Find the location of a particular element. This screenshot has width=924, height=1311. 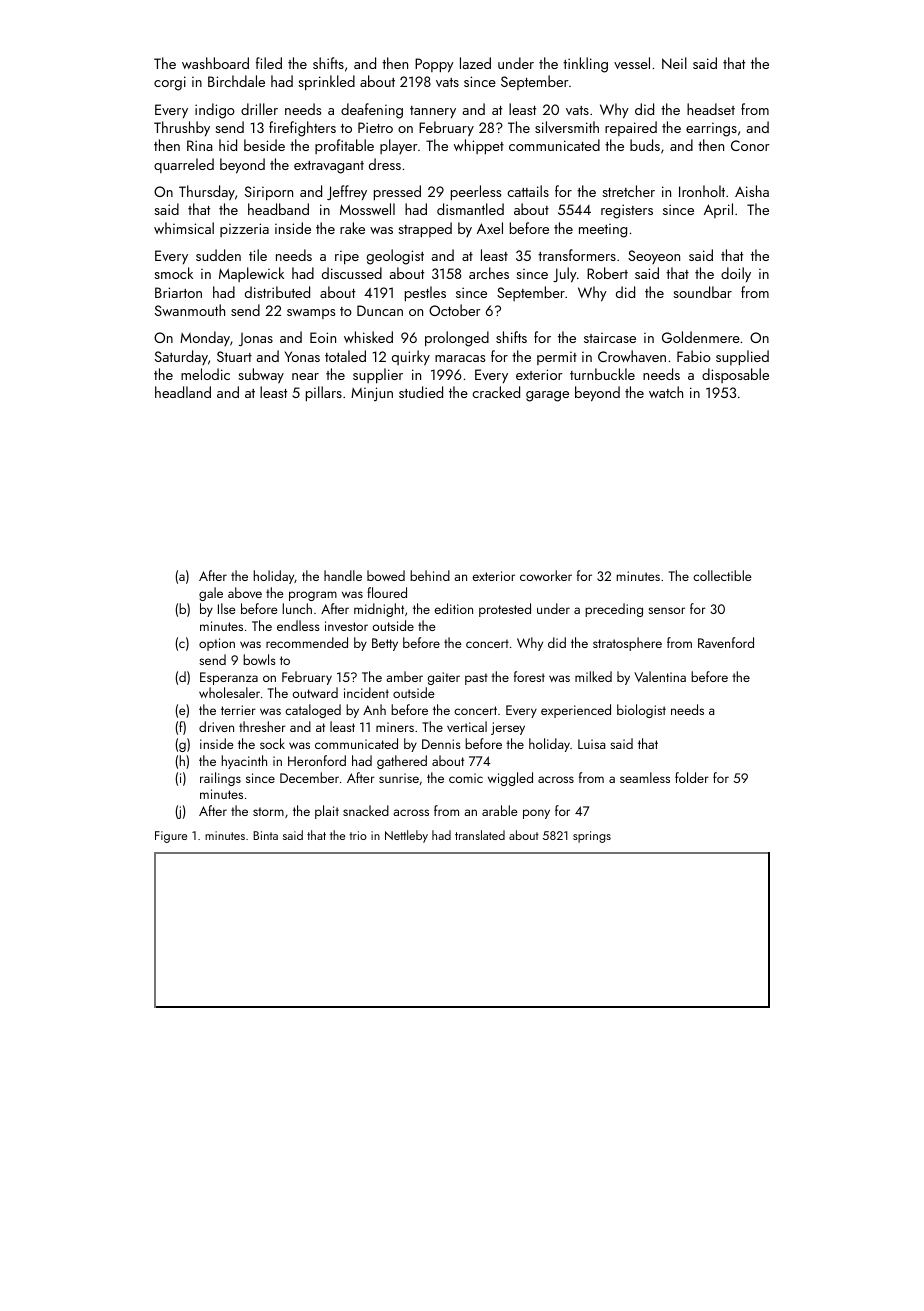

vessel is located at coordinates (632, 63).
